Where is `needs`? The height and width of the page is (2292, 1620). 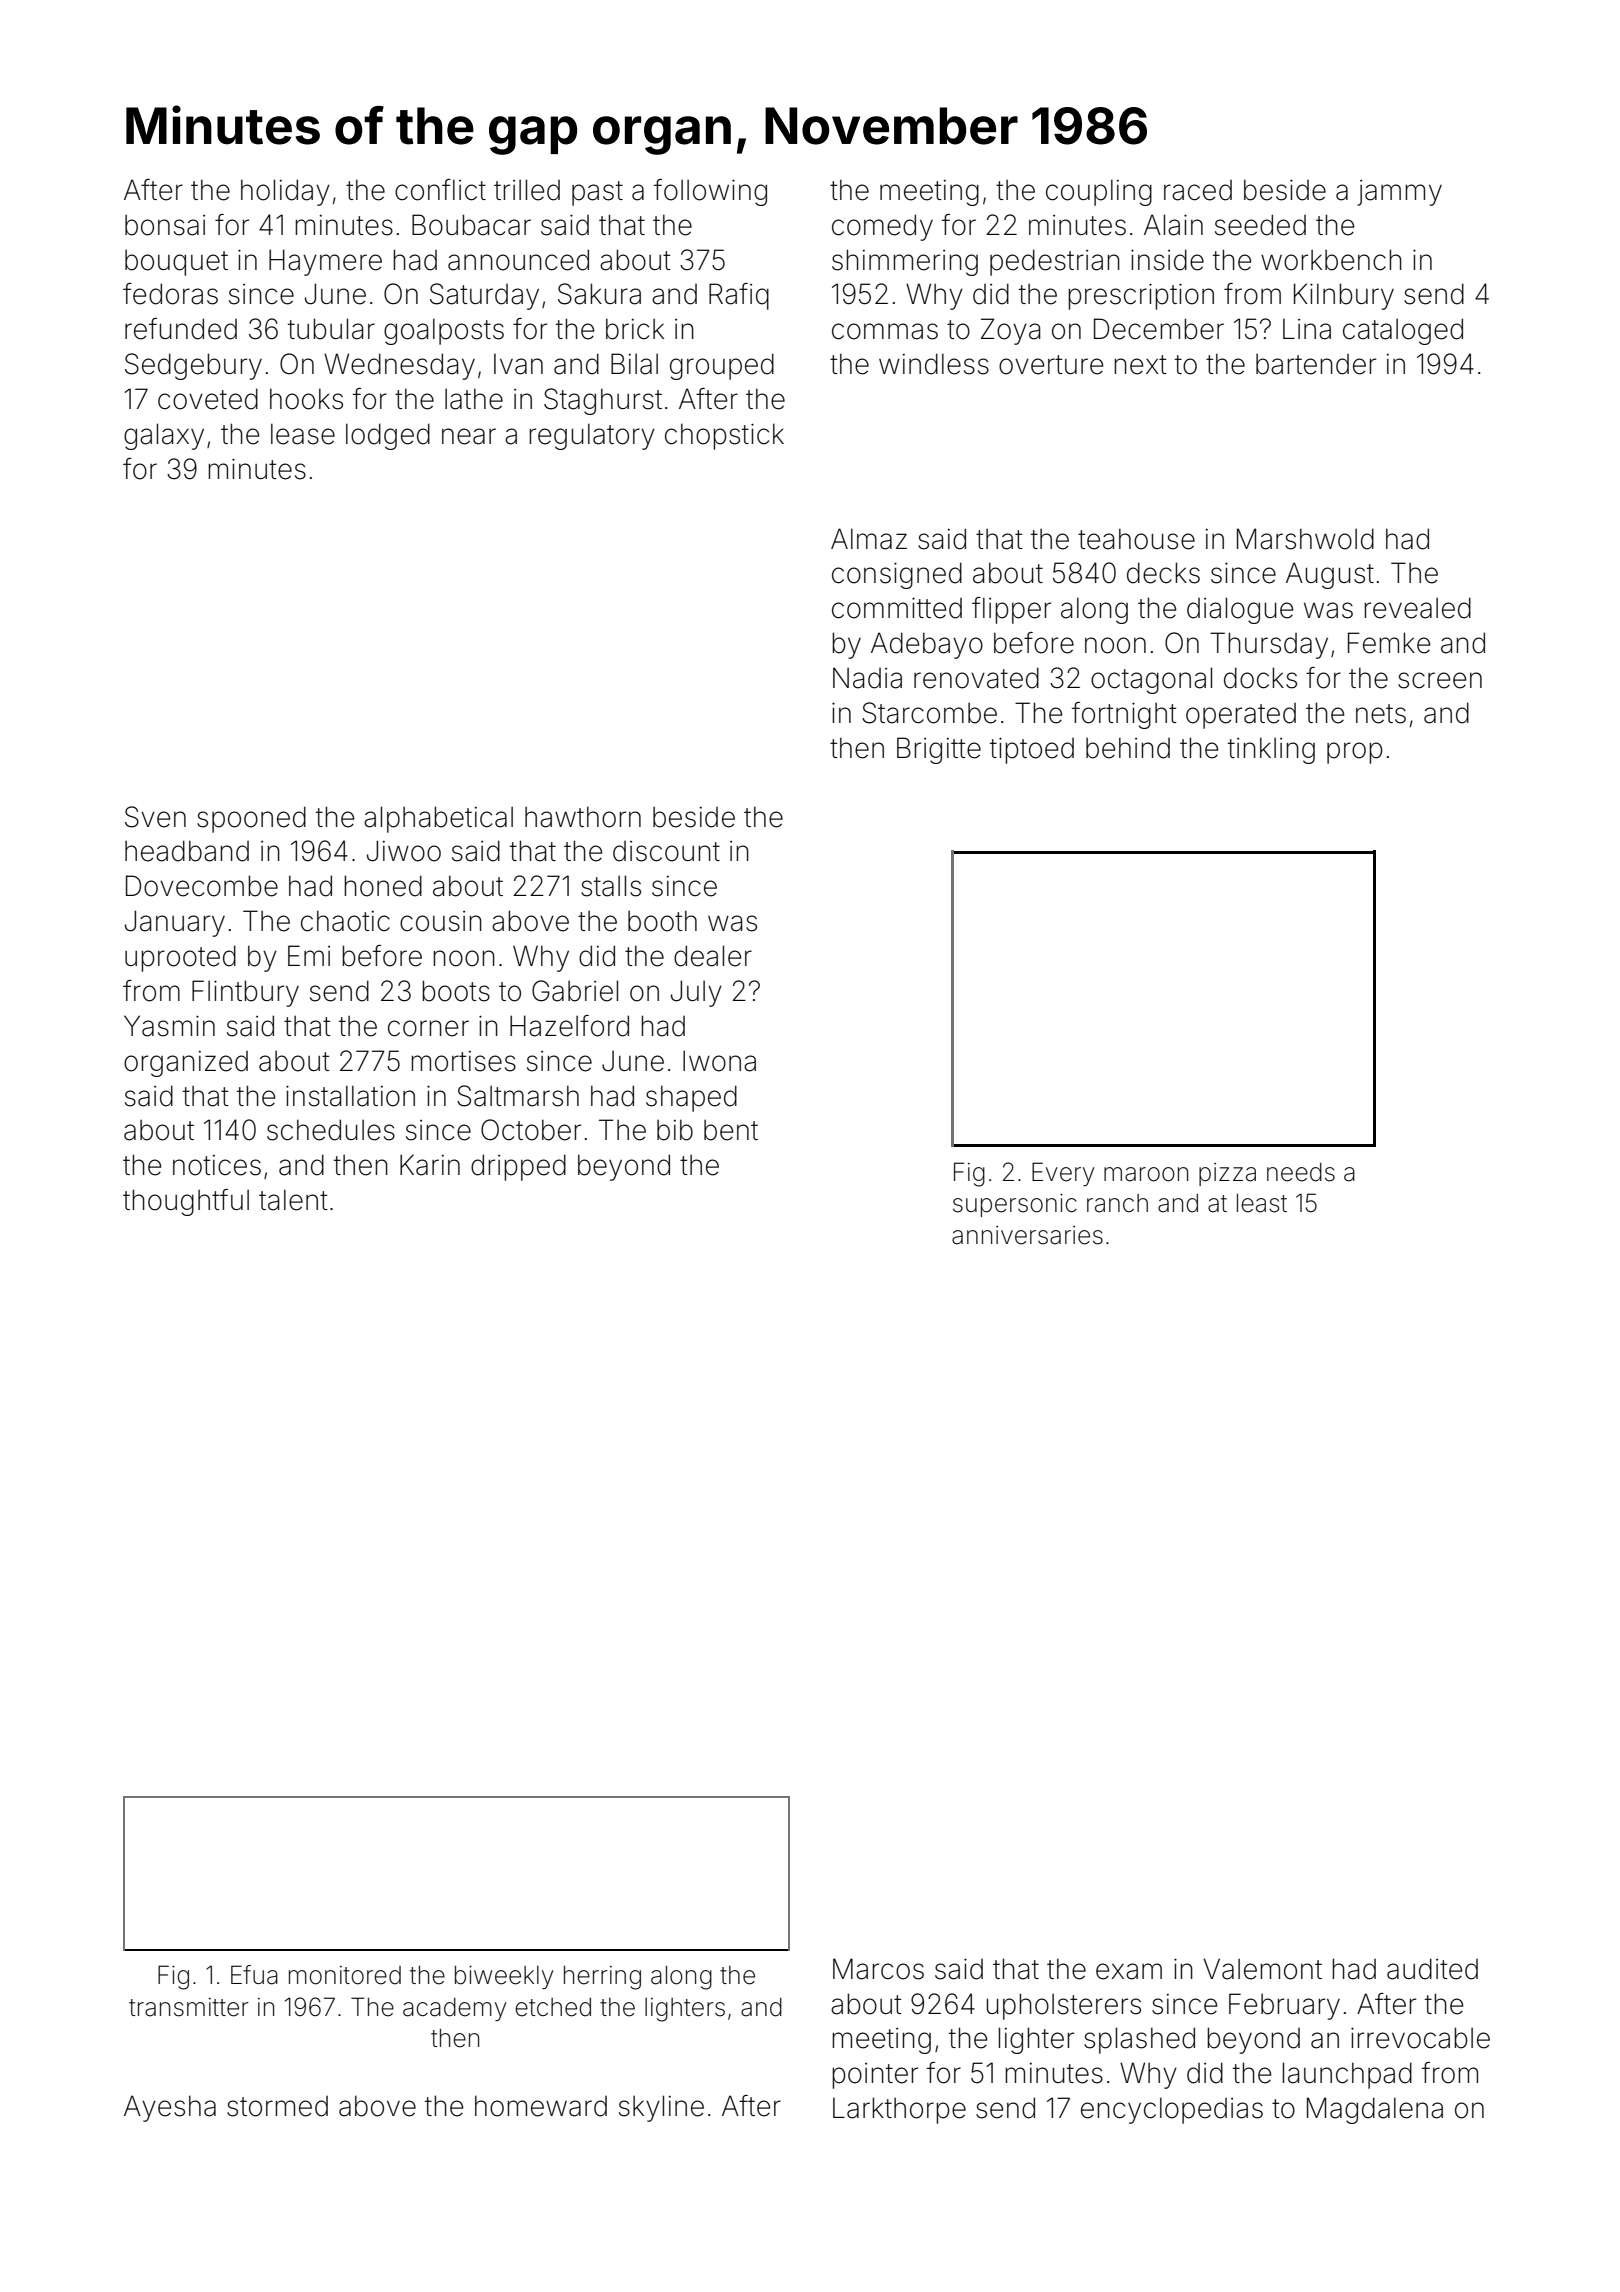 needs is located at coordinates (1301, 1172).
